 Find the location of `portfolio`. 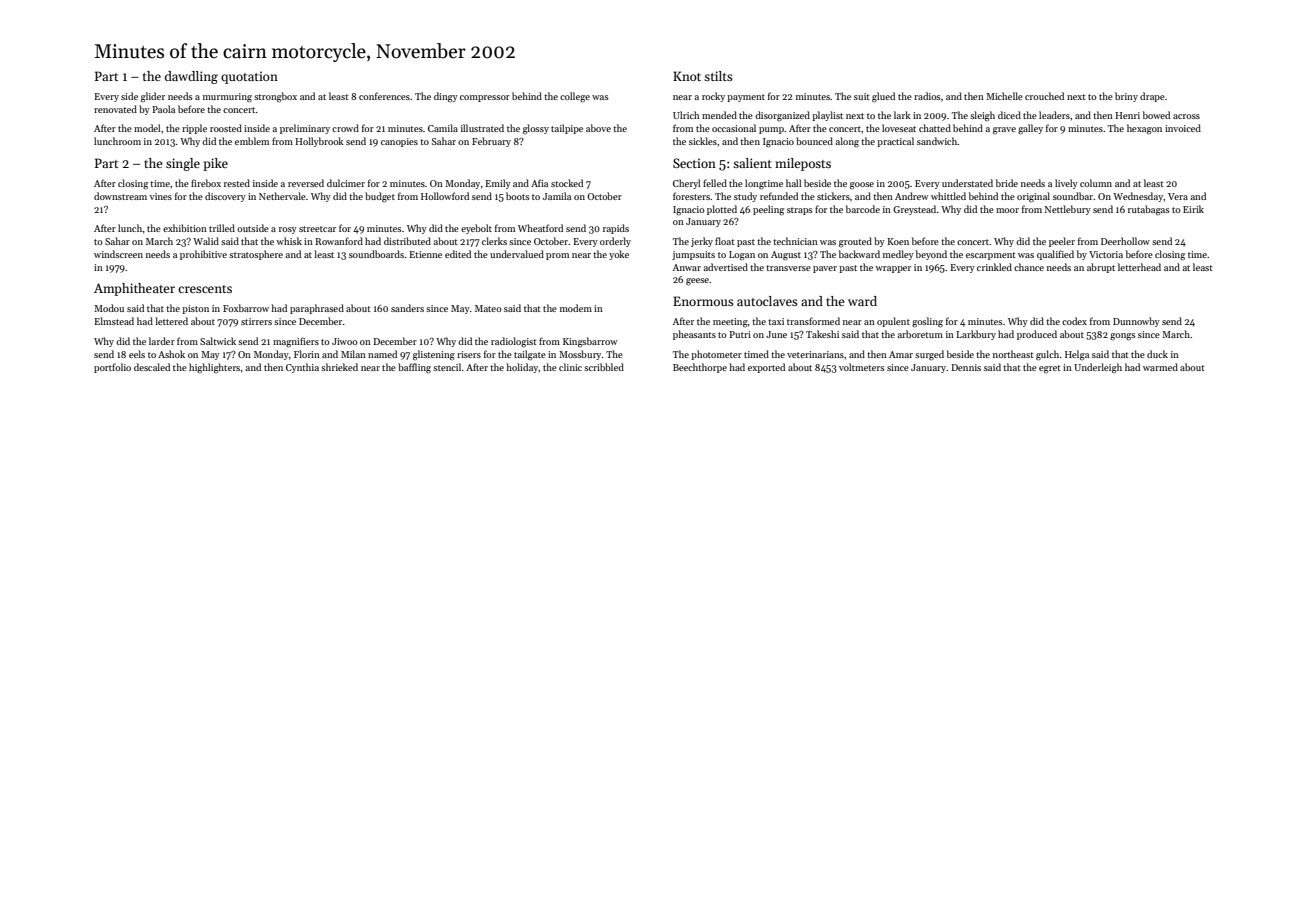

portfolio is located at coordinates (112, 368).
